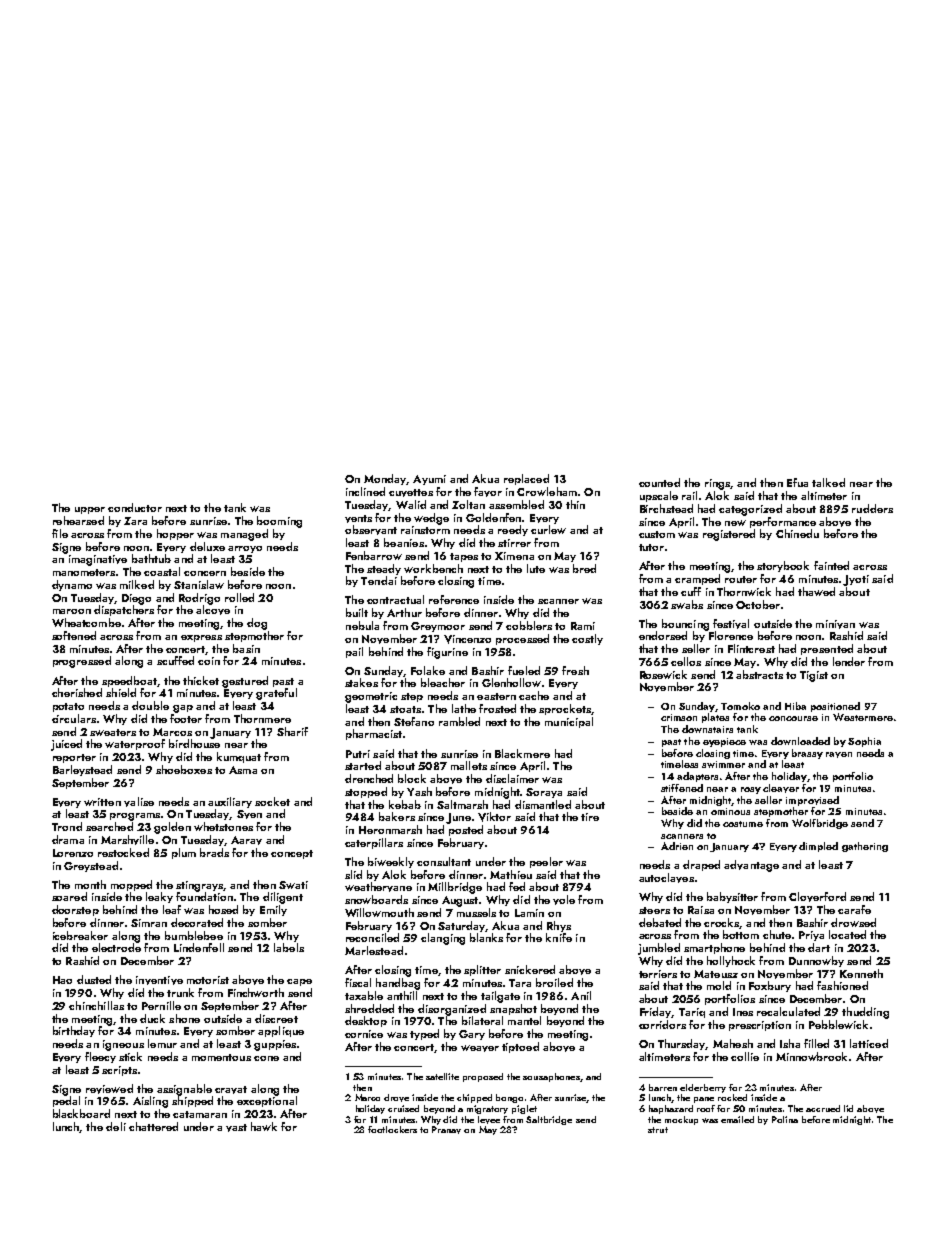  What do you see at coordinates (496, 696) in the screenshot?
I see `eastern` at bounding box center [496, 696].
